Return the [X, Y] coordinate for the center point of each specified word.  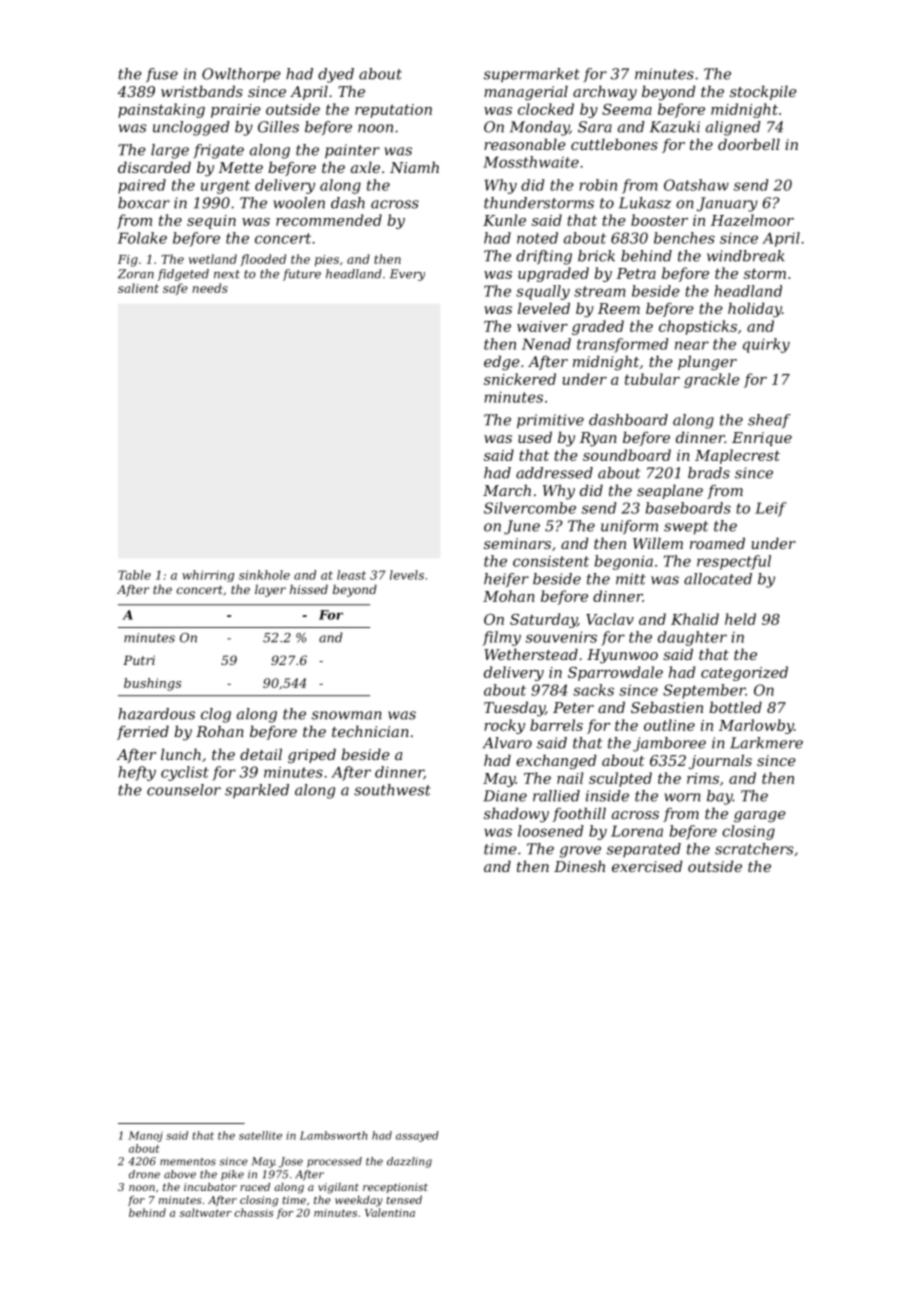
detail [261, 754]
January [727, 204]
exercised [647, 866]
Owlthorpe [241, 75]
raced [255, 1187]
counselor [184, 790]
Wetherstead [531, 654]
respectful [734, 562]
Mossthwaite [531, 162]
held [740, 619]
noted [537, 238]
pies [327, 260]
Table [134, 575]
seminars [517, 543]
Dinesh [579, 866]
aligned [733, 128]
